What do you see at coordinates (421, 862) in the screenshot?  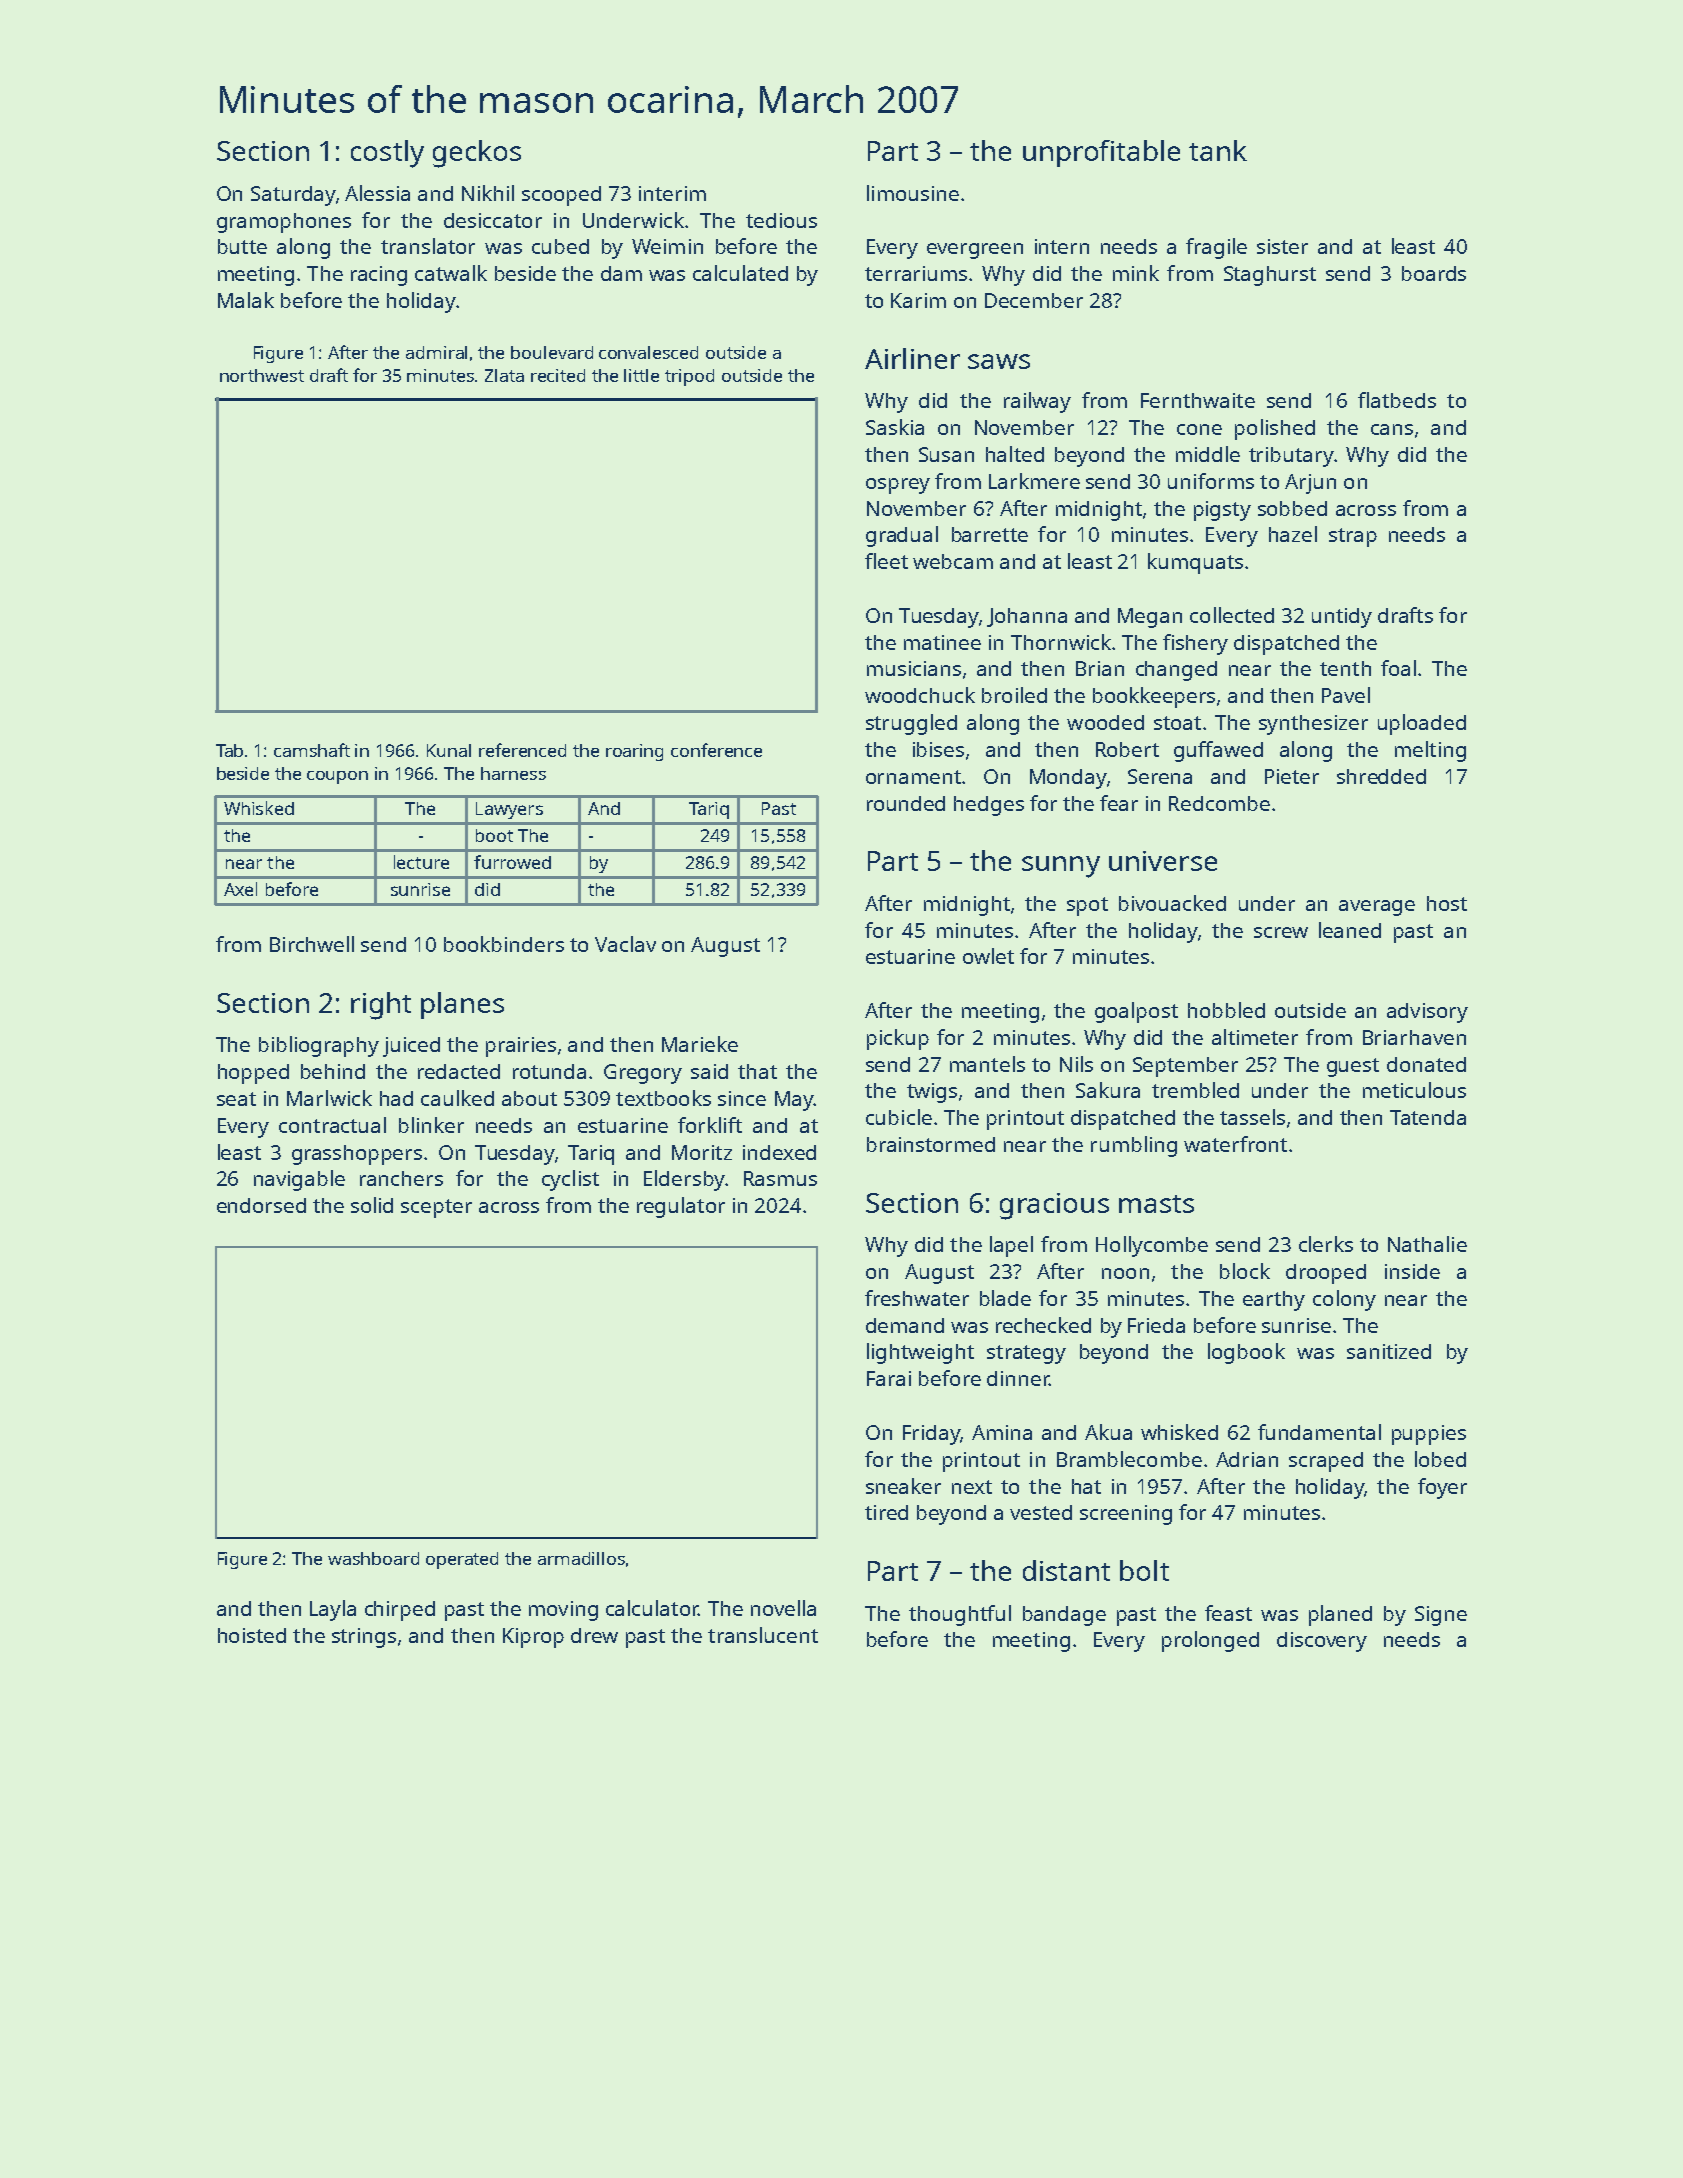 I see `lecture` at bounding box center [421, 862].
